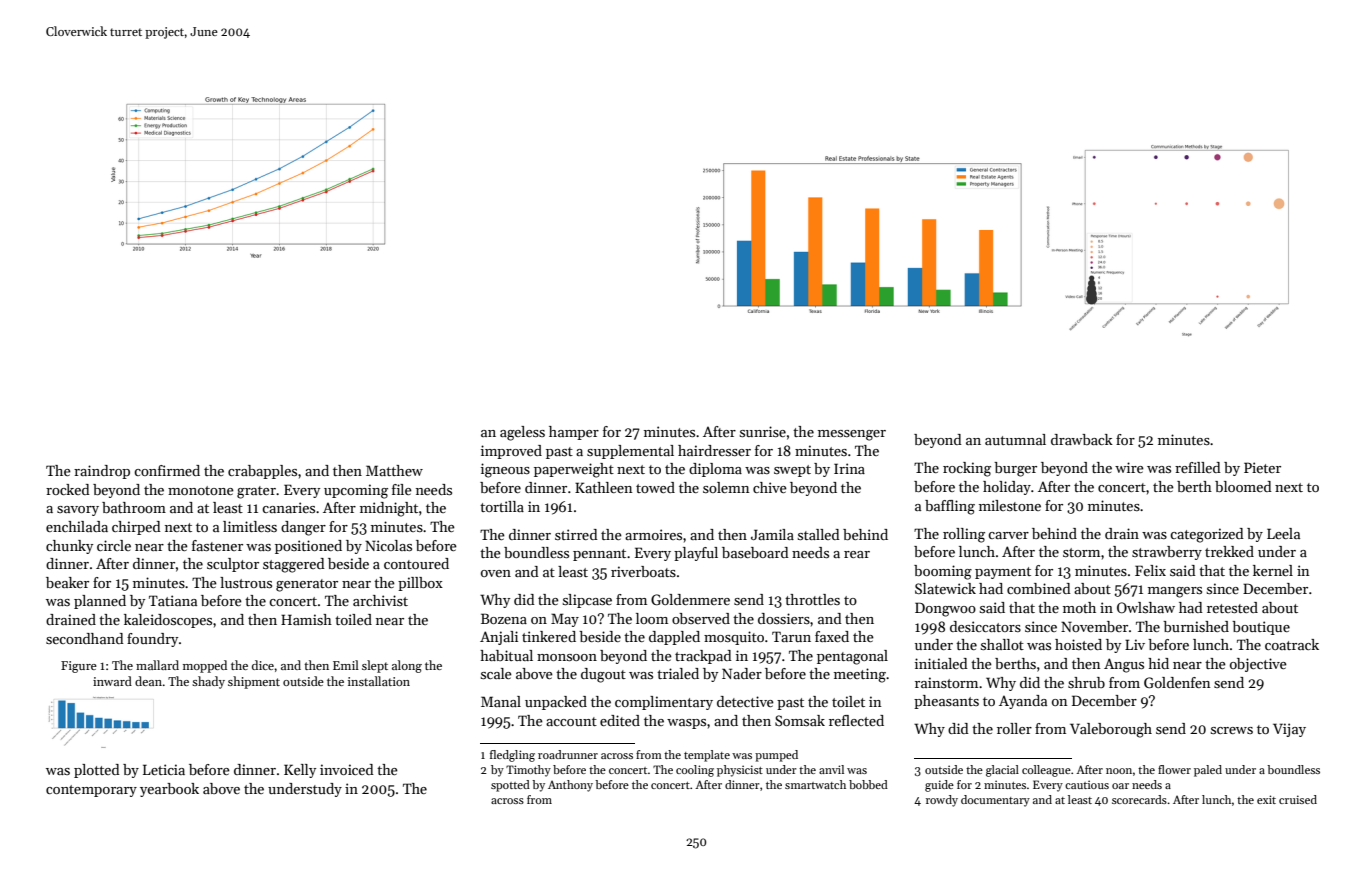 The width and height of the screenshot is (1372, 887). I want to click on Leticia, so click(164, 769).
